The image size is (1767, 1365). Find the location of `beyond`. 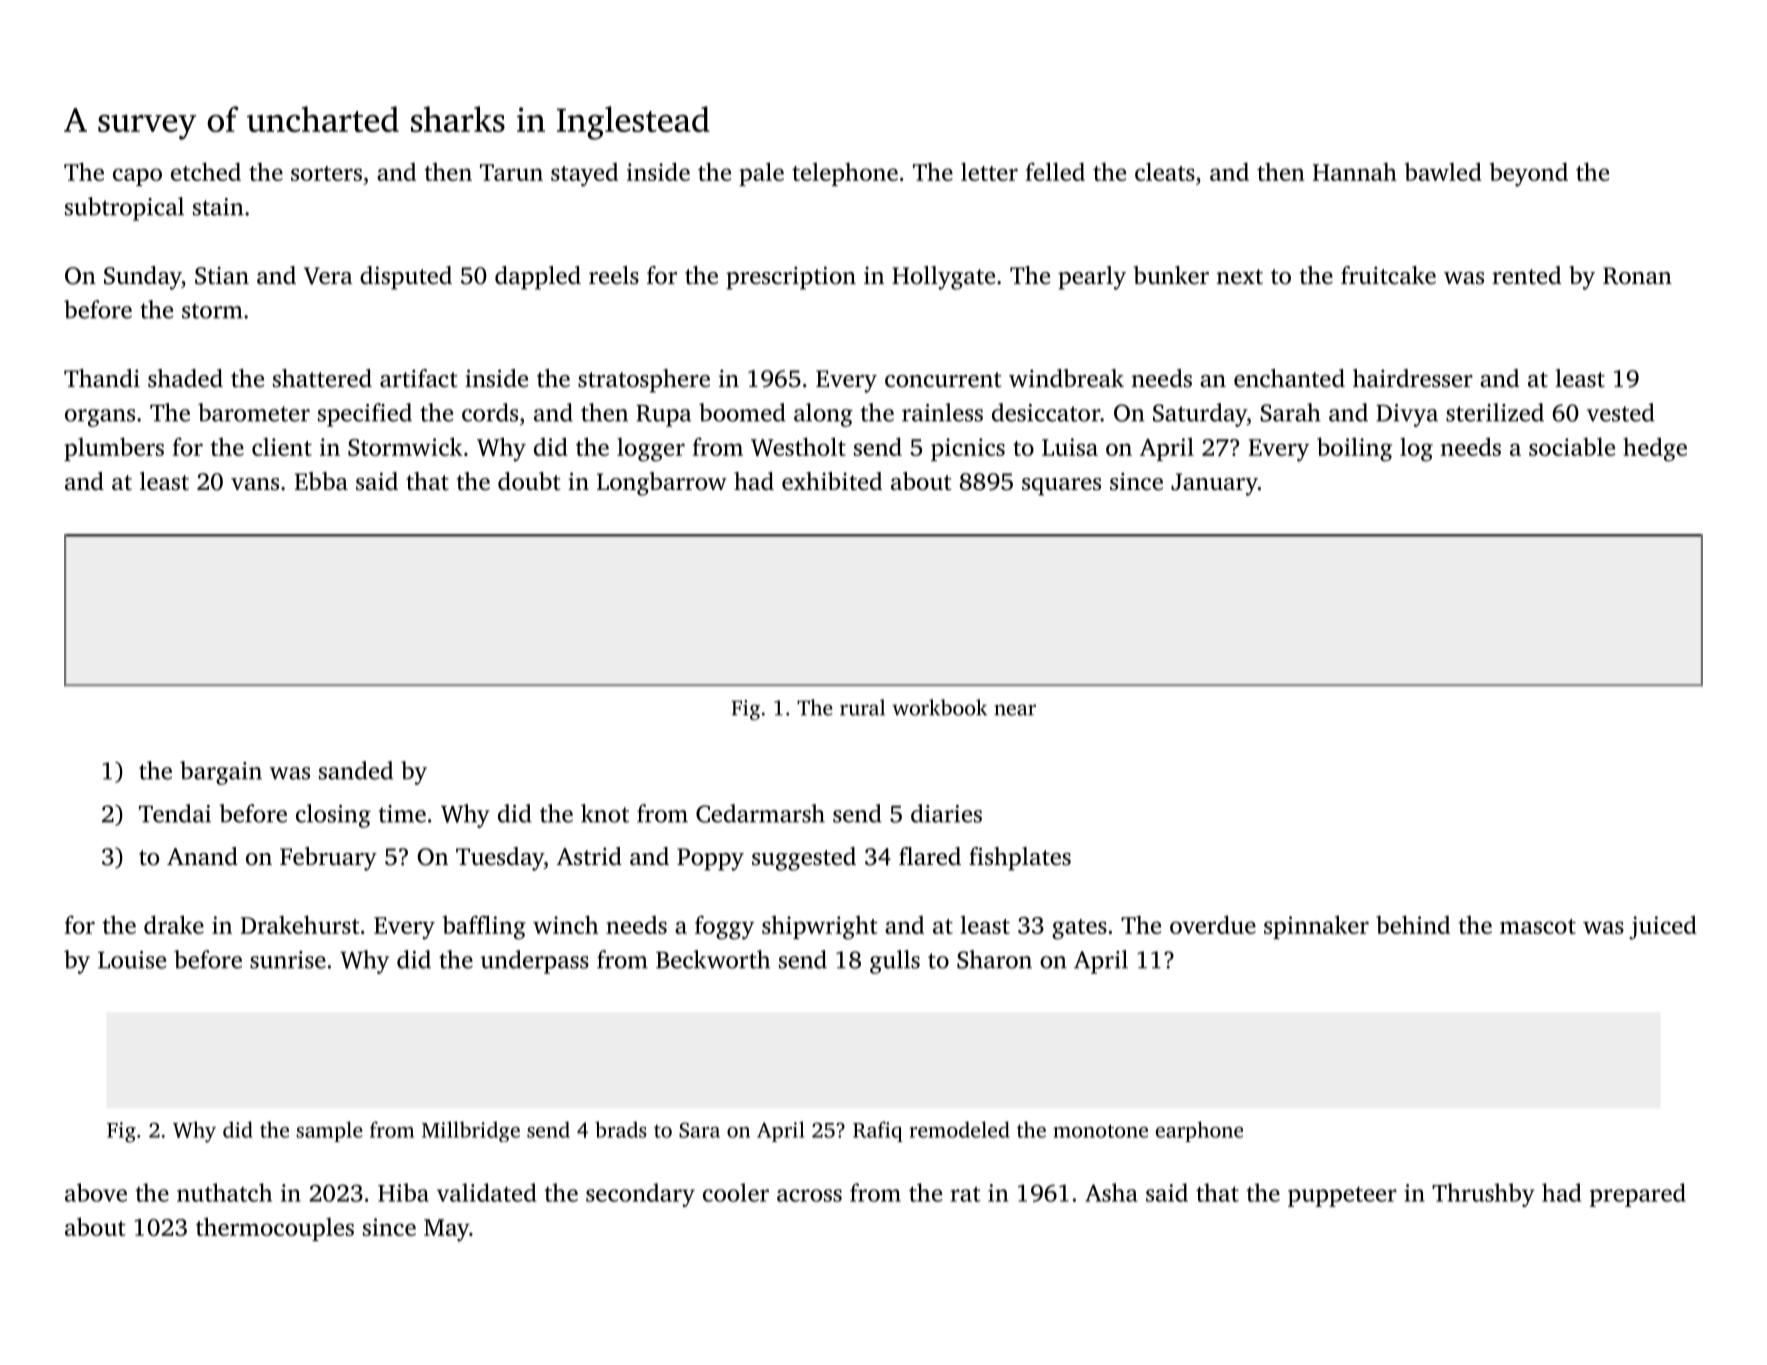

beyond is located at coordinates (1529, 174).
